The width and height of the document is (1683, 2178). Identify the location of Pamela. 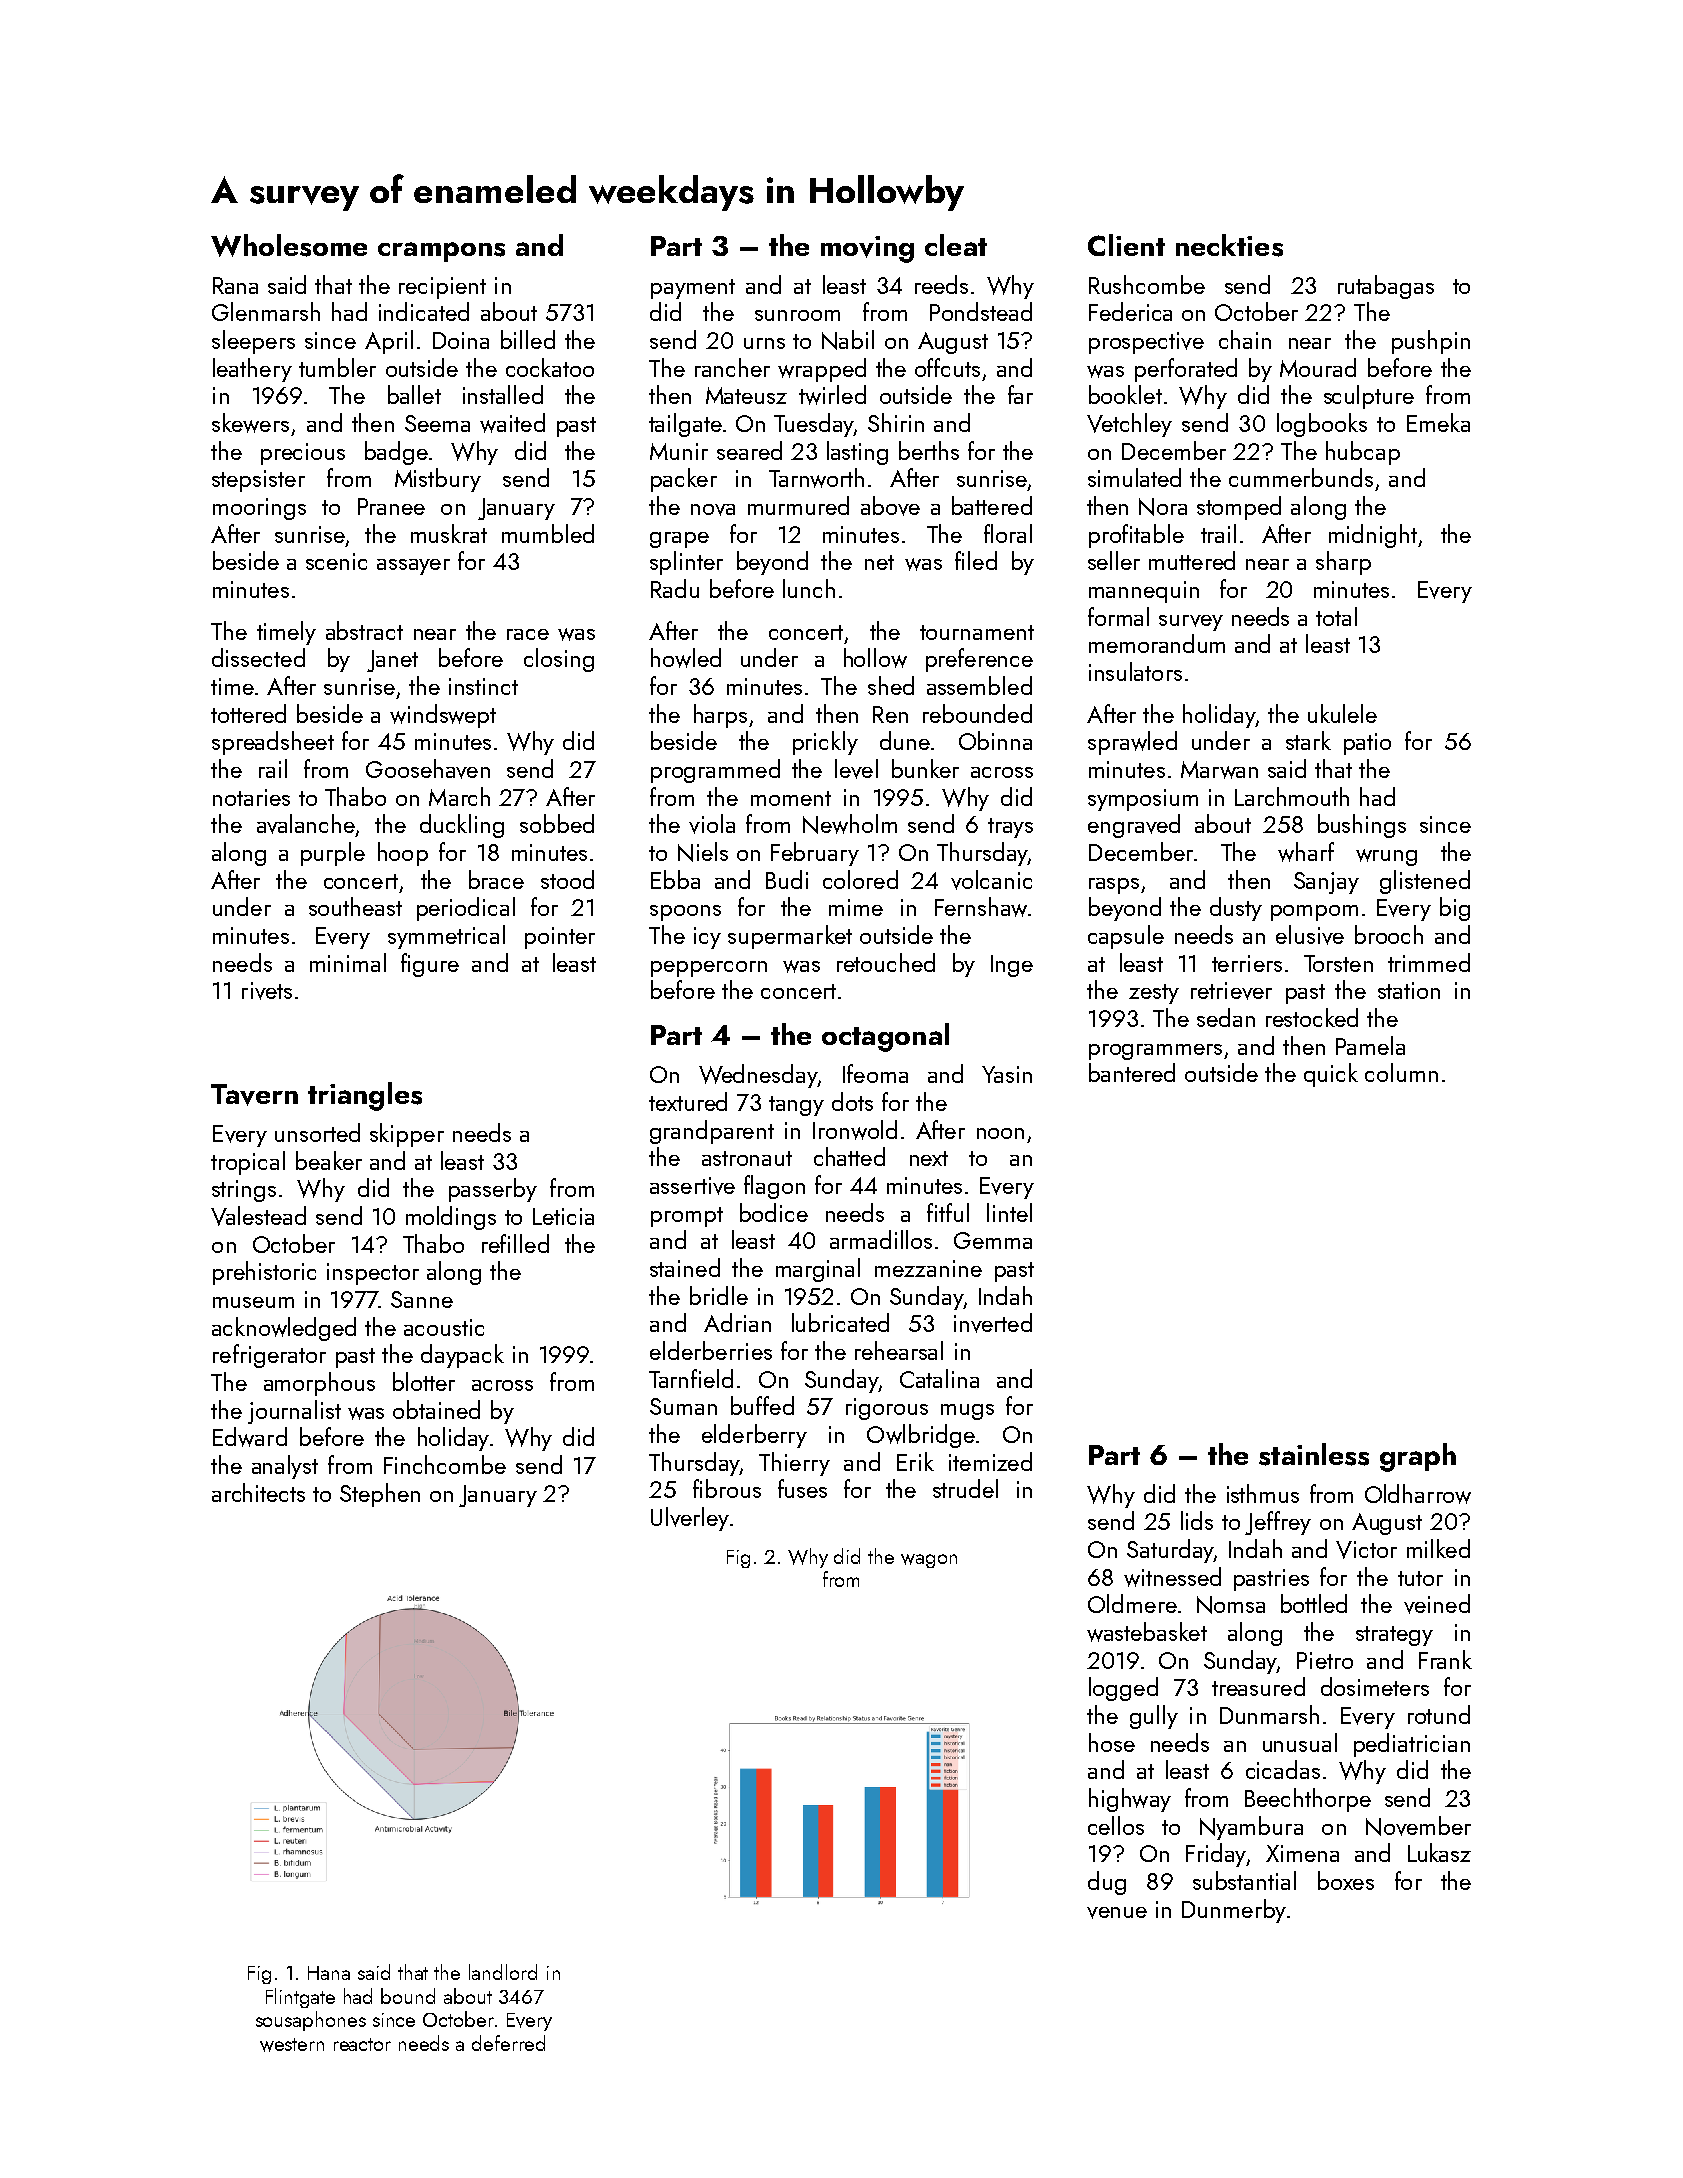
(1370, 1045).
